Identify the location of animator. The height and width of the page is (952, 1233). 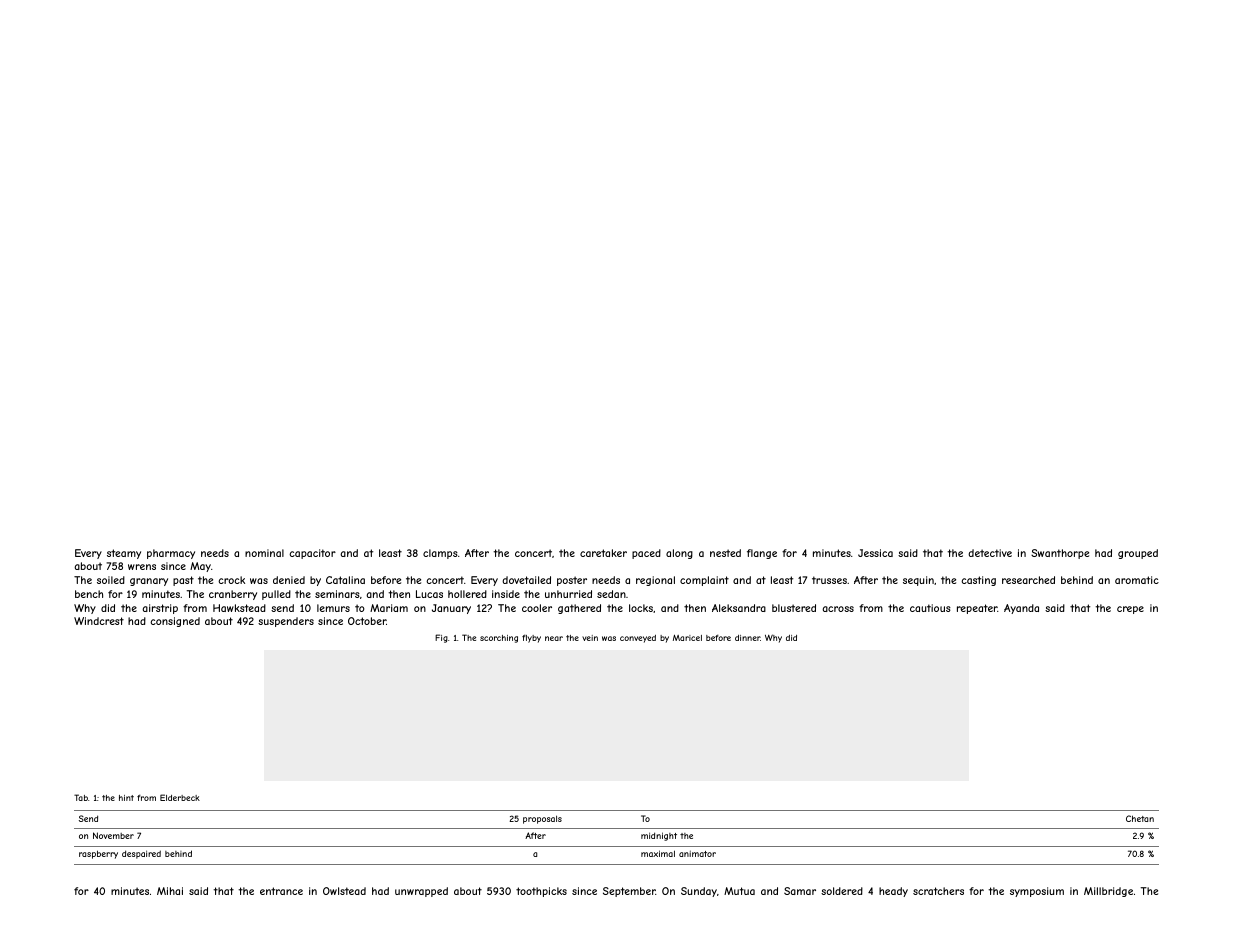
(697, 854).
